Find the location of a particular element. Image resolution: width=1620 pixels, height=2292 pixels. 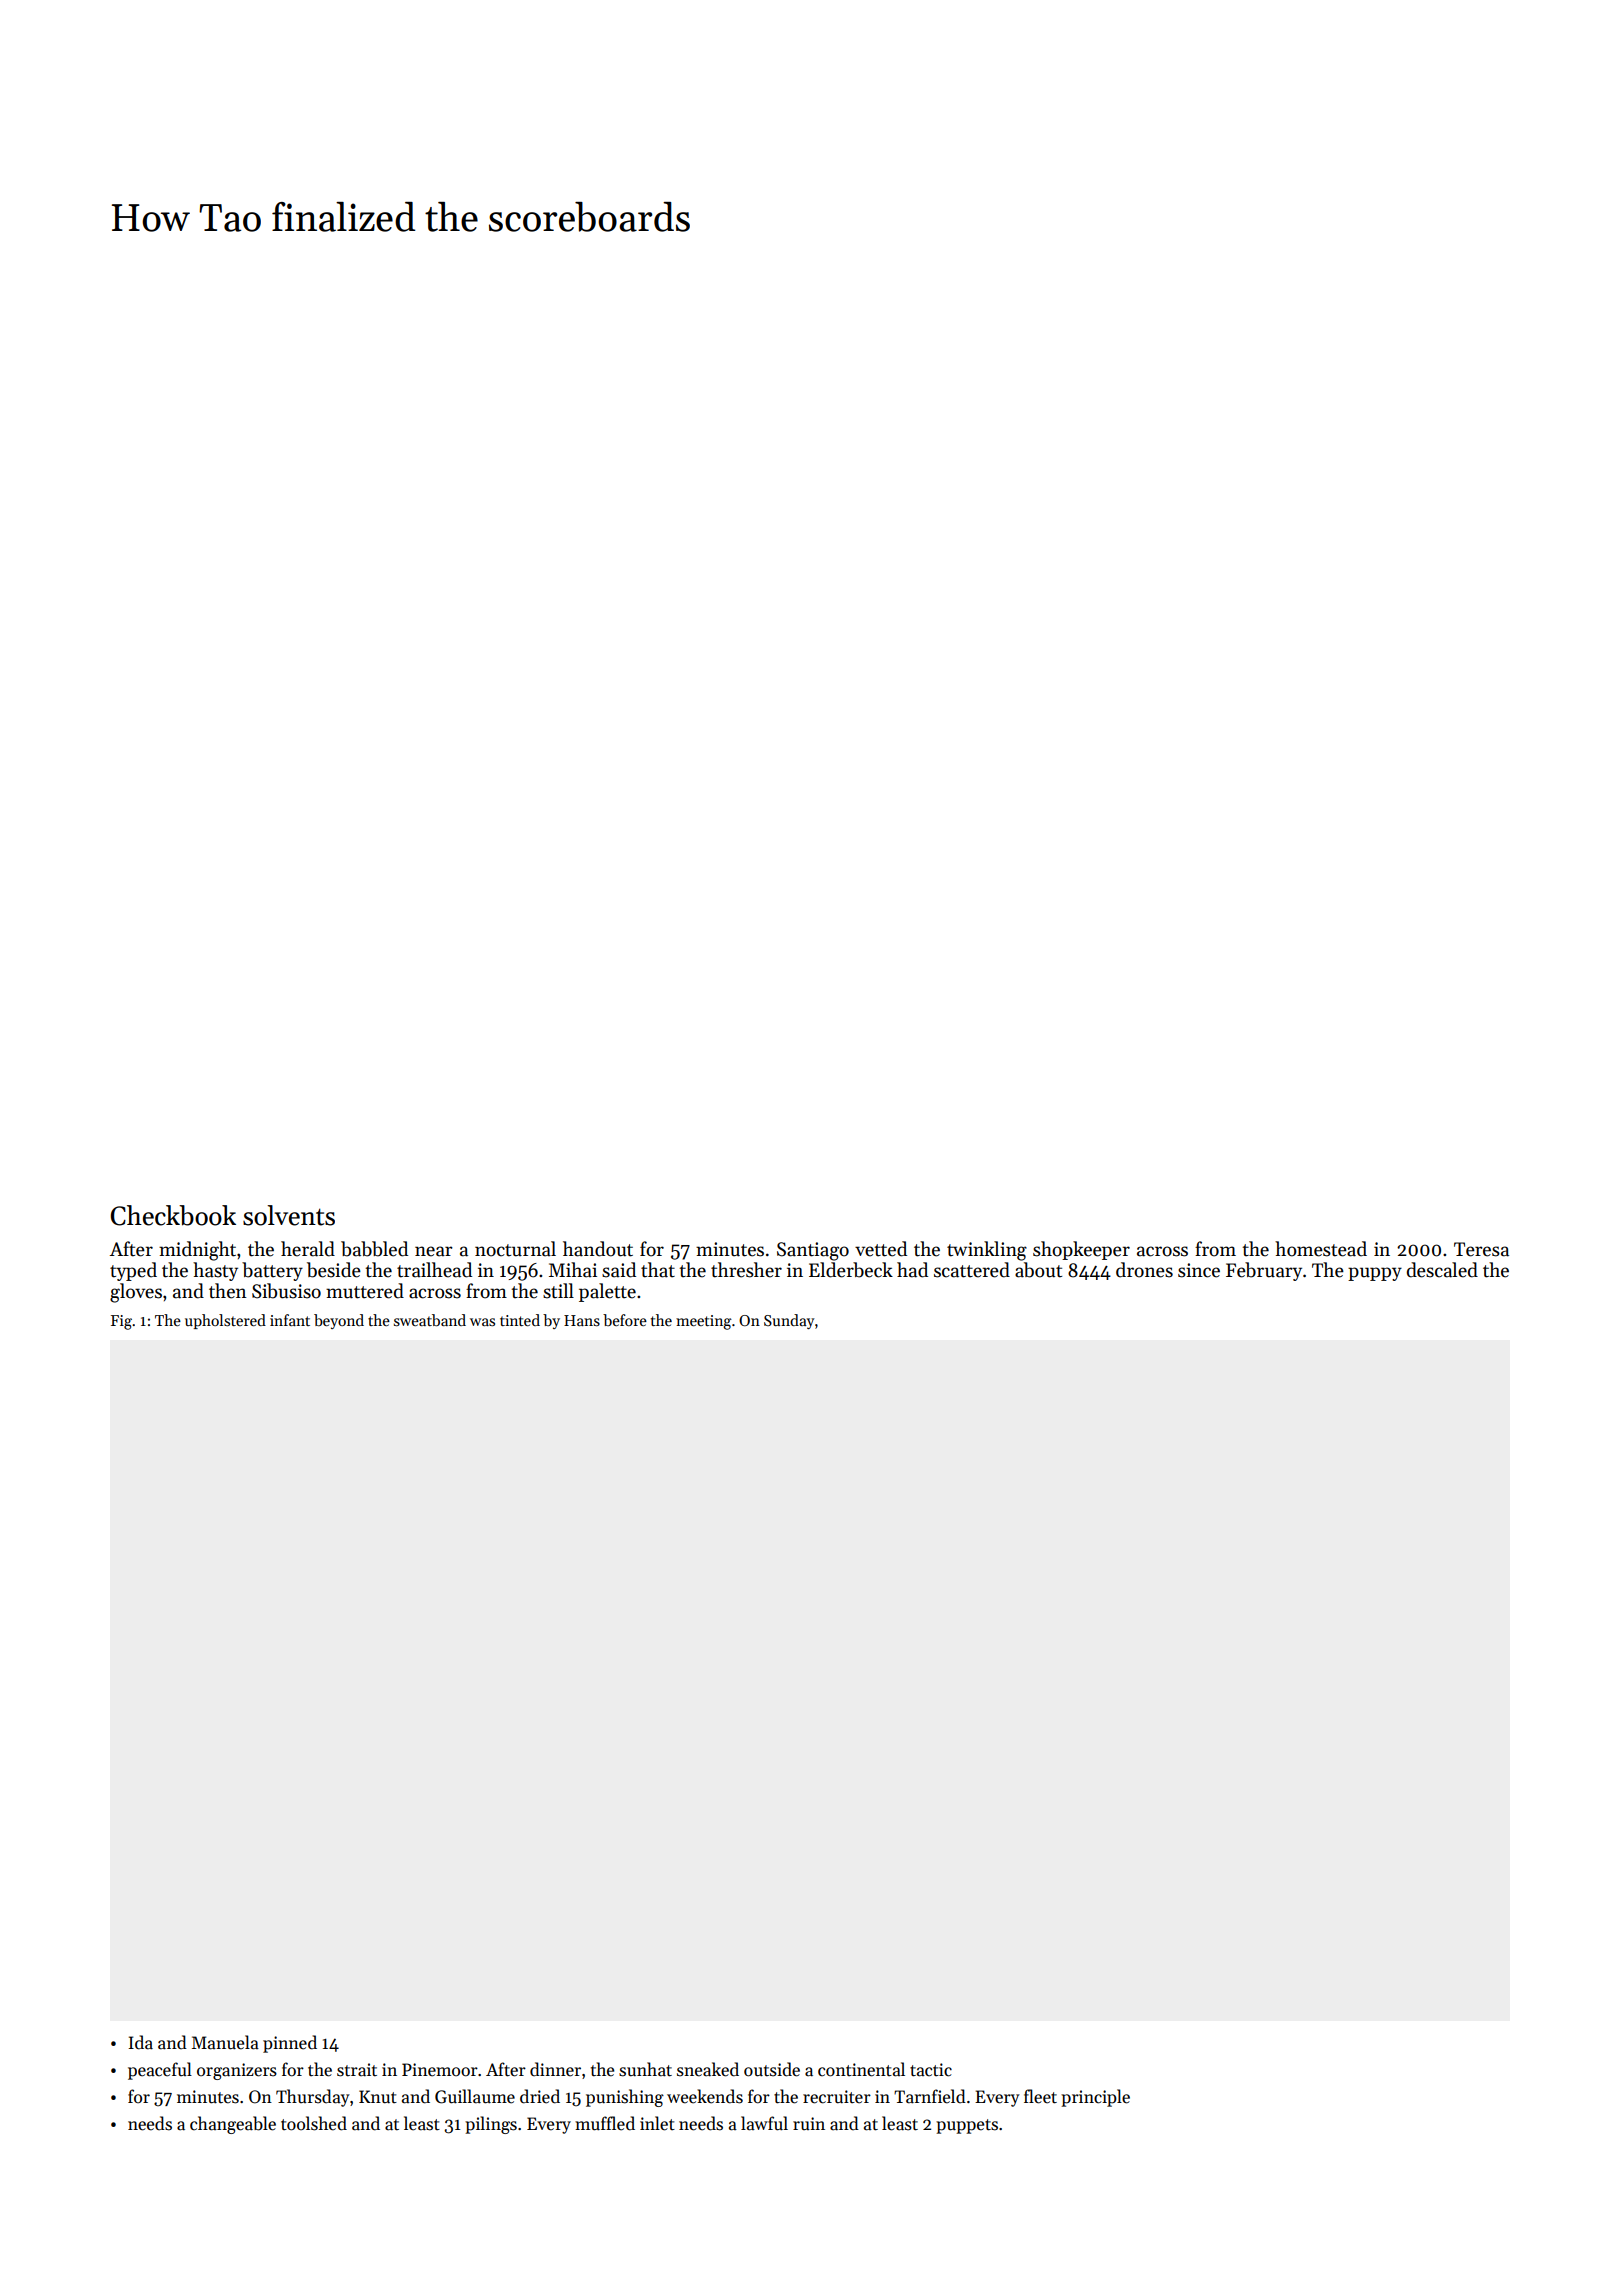

February is located at coordinates (1264, 1271).
